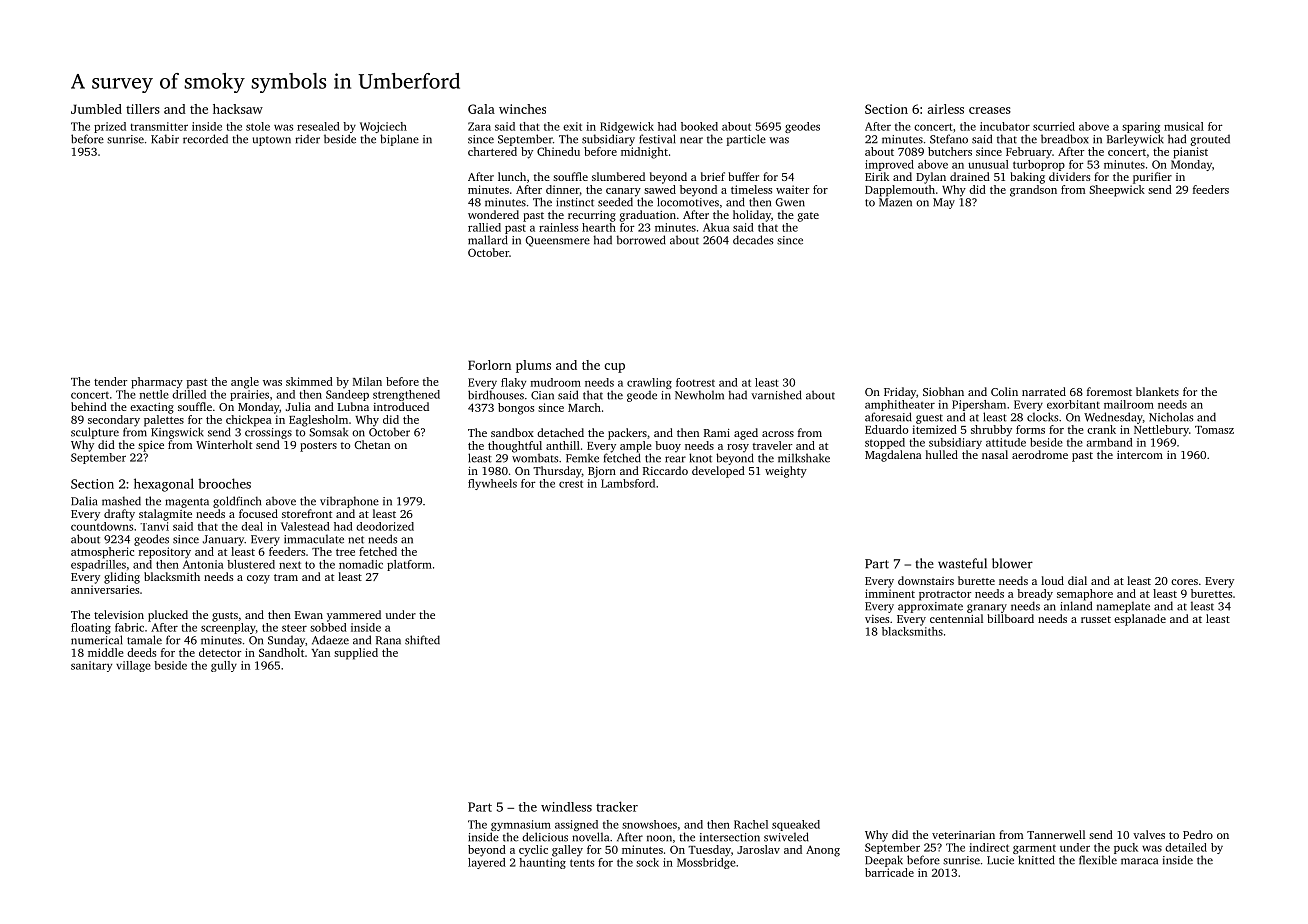 The image size is (1308, 924). What do you see at coordinates (699, 395) in the screenshot?
I see `Newholm` at bounding box center [699, 395].
